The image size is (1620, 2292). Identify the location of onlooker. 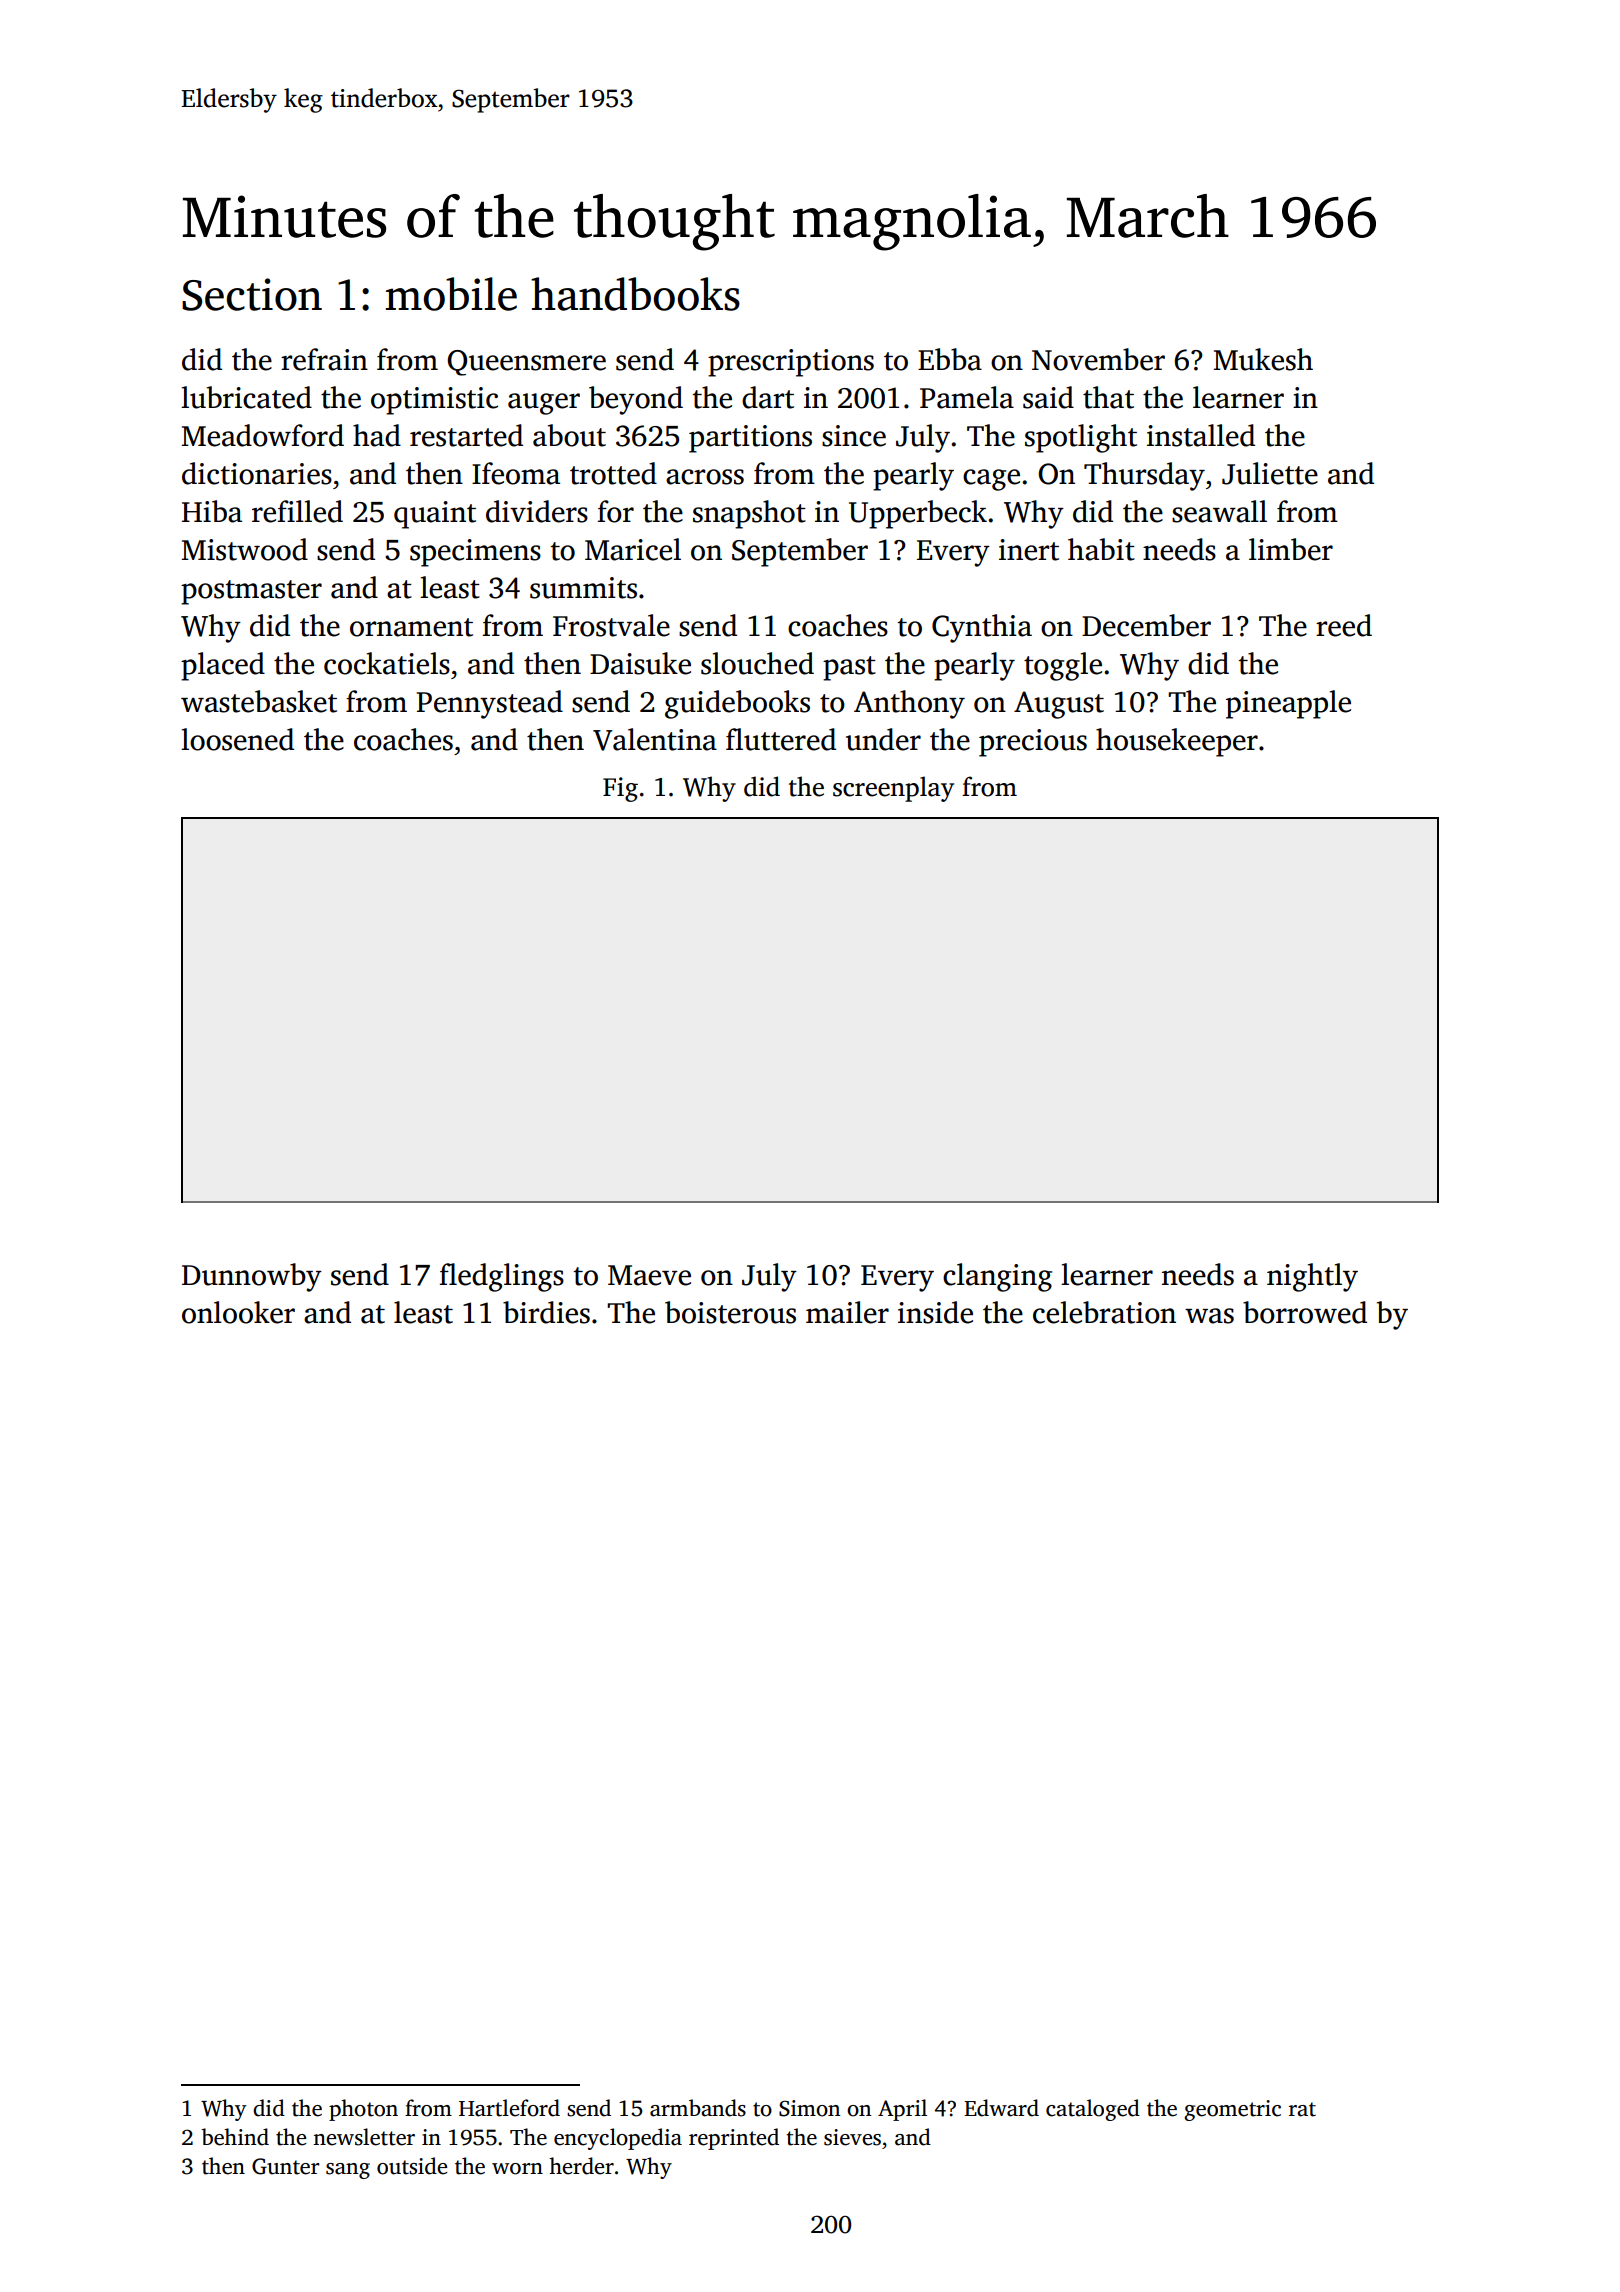
(238, 1312).
